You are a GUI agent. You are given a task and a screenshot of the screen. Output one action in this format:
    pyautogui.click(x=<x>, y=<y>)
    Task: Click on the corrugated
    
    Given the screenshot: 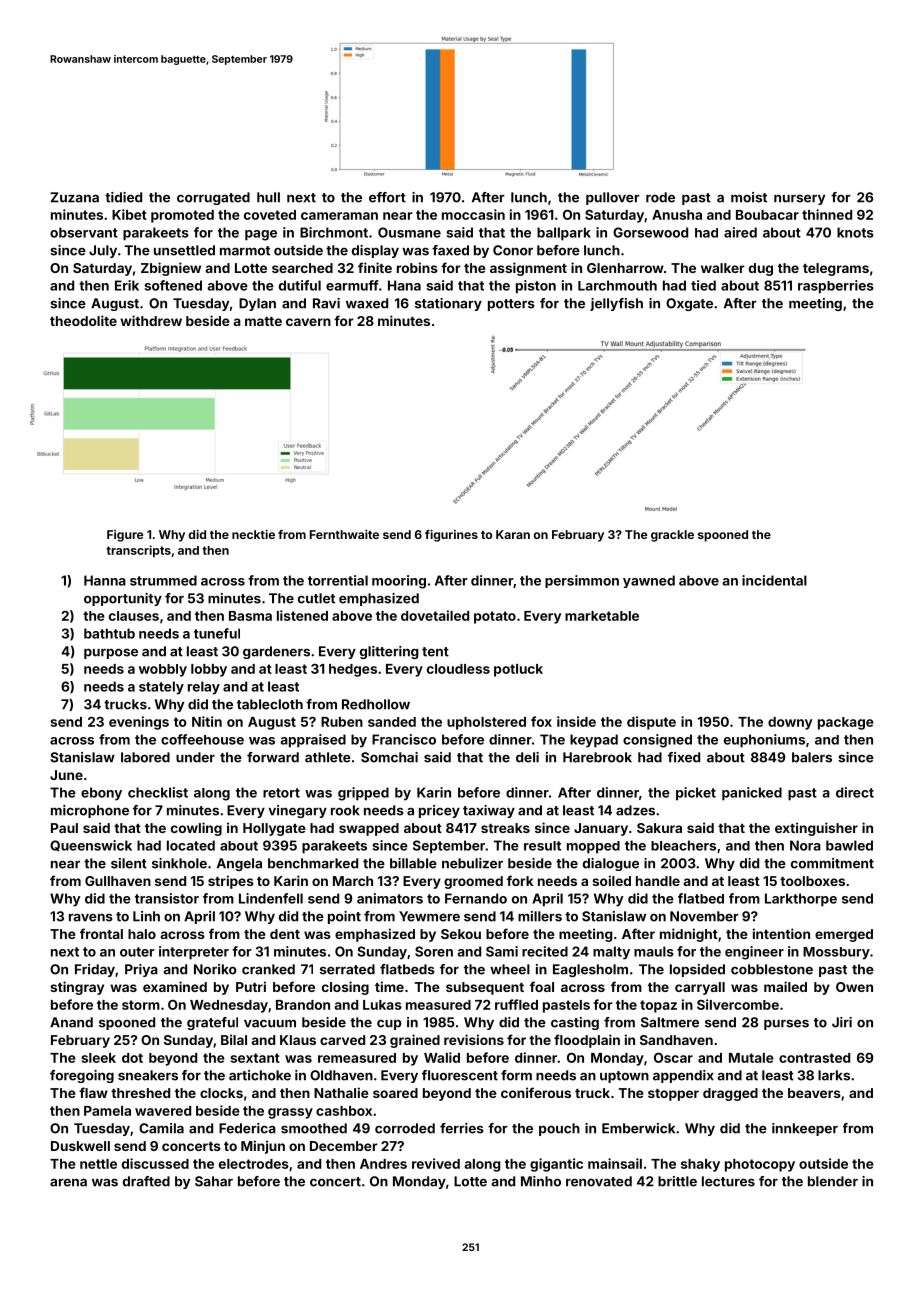 What is the action you would take?
    pyautogui.click(x=213, y=198)
